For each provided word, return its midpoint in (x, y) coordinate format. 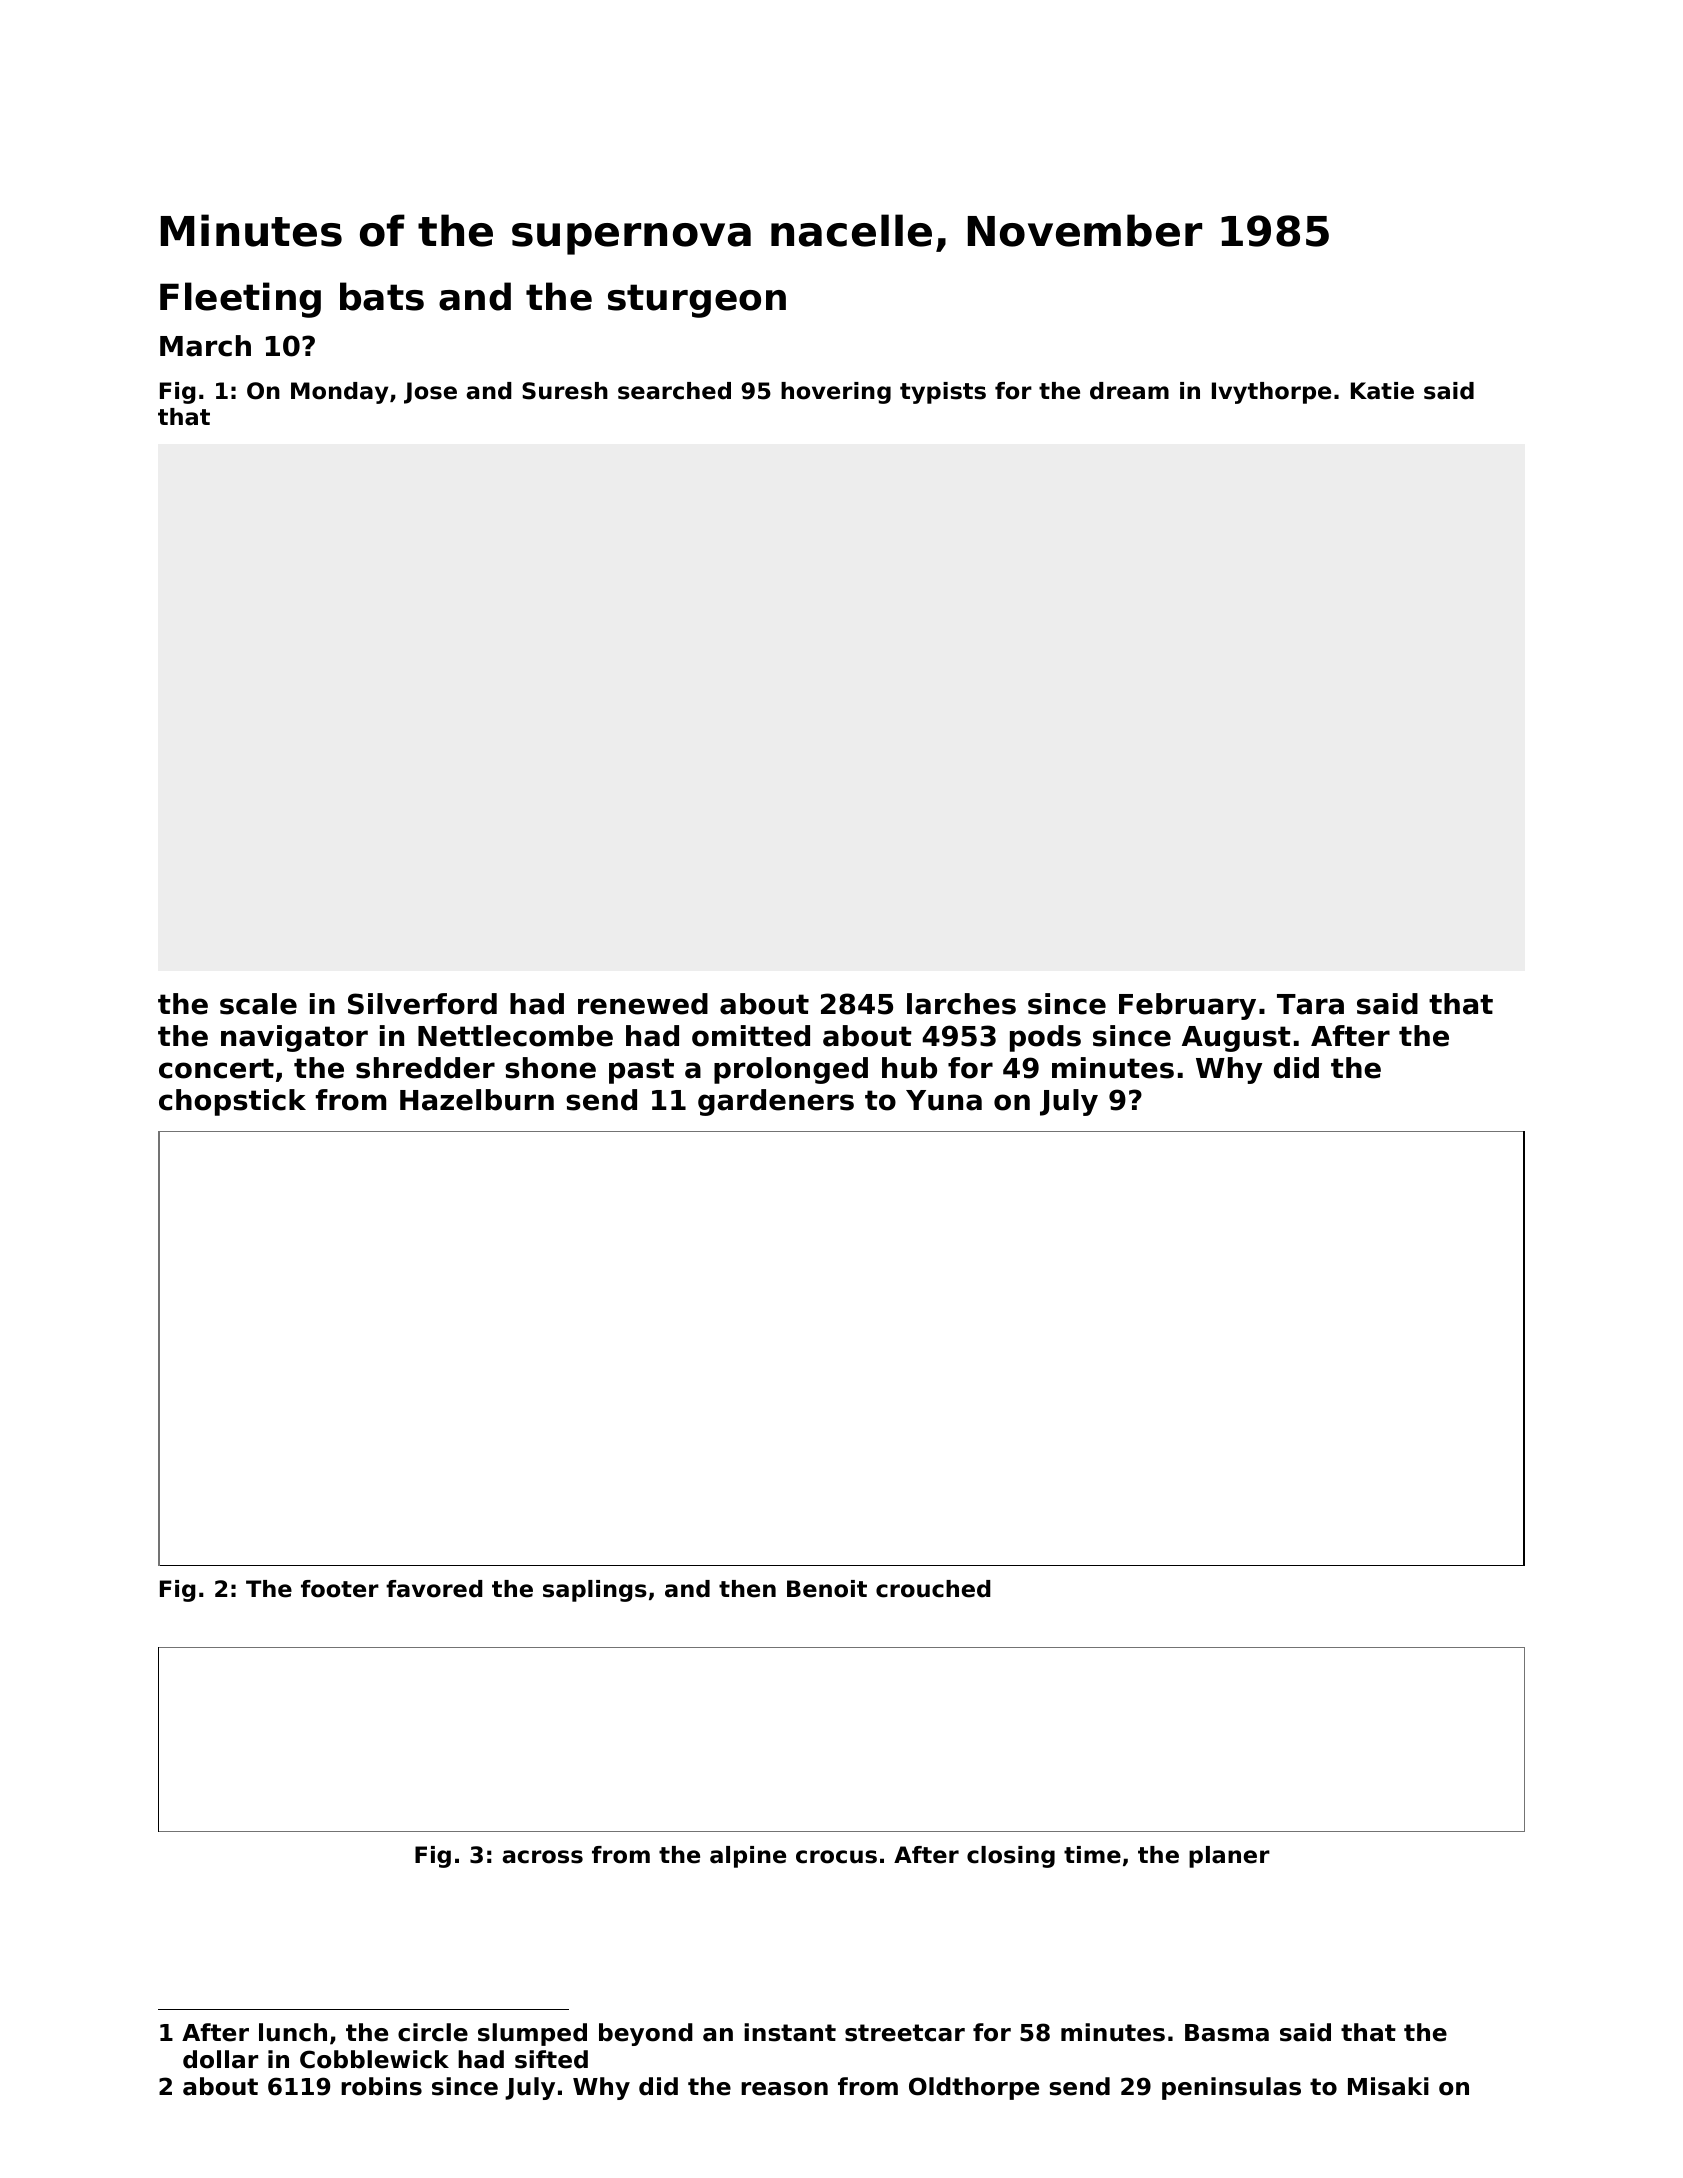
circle (433, 2032)
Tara (1310, 1004)
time (1092, 1855)
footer (340, 1589)
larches (961, 1004)
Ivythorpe (1271, 393)
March (205, 346)
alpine (748, 1857)
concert (216, 1068)
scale (258, 1004)
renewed (643, 1004)
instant (790, 2032)
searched (674, 391)
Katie (1382, 391)
